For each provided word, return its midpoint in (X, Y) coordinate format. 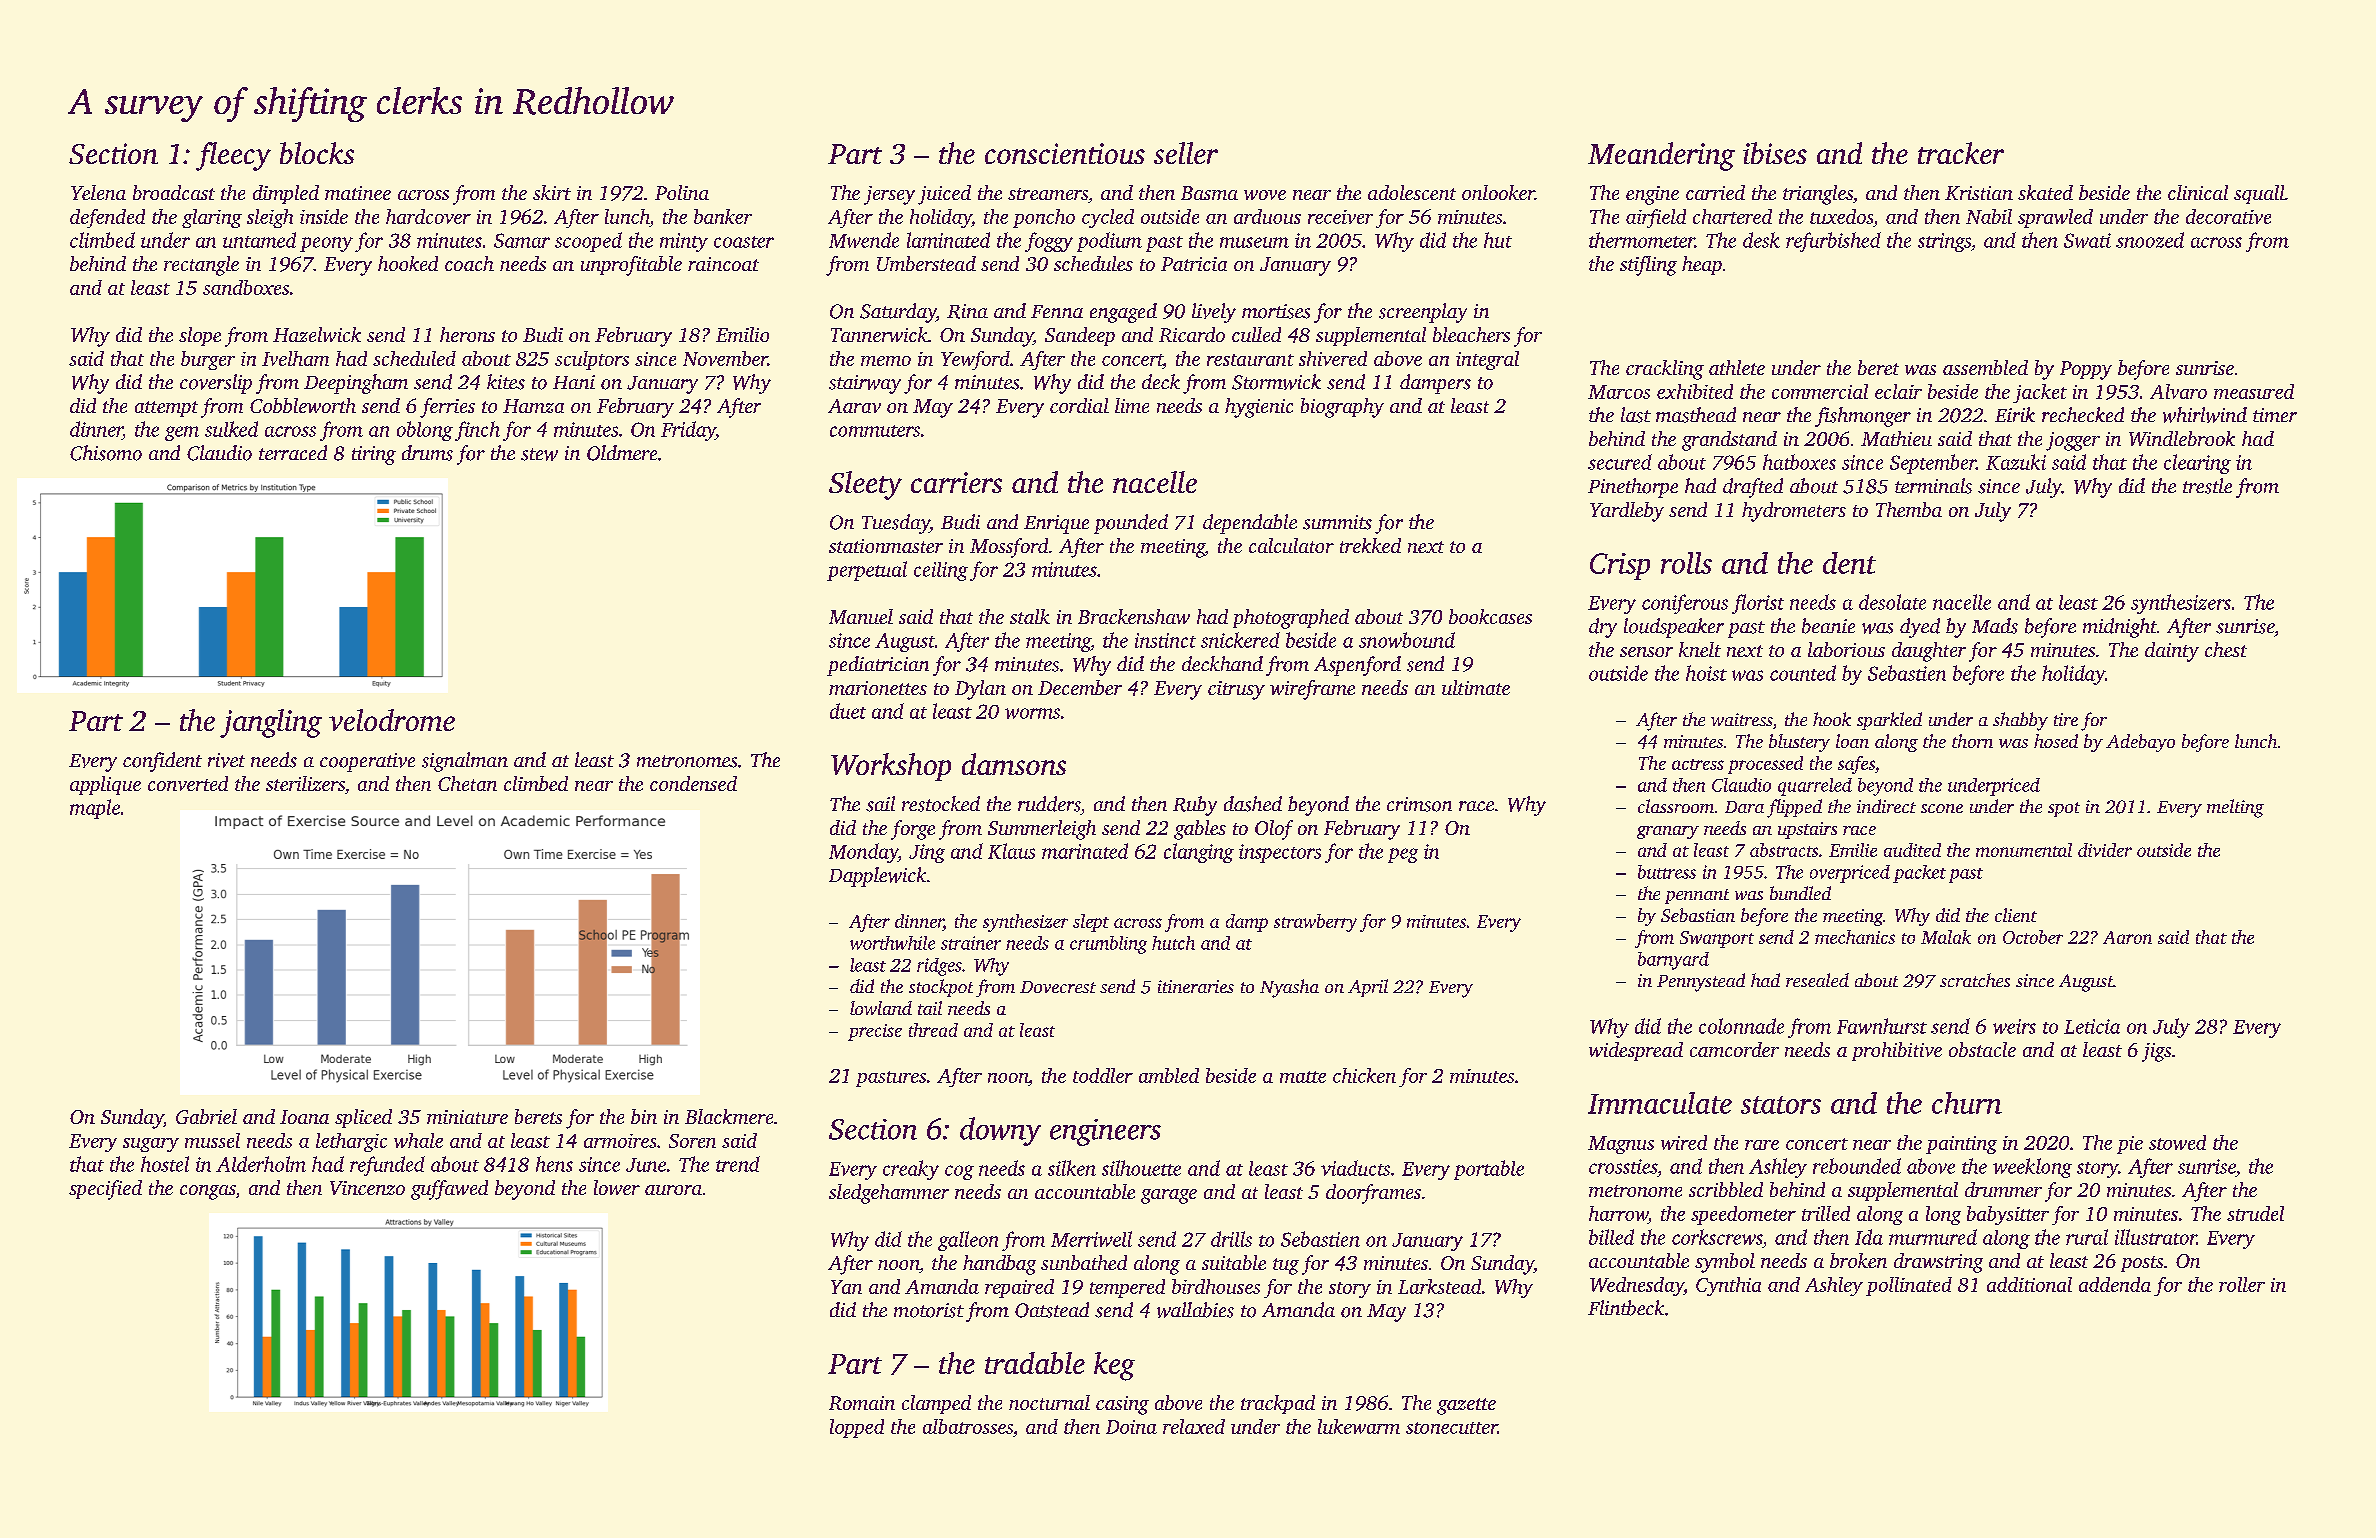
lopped (857, 1428)
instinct (1165, 640)
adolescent (1412, 192)
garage (1169, 1196)
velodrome (392, 720)
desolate (1892, 602)
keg (1114, 1366)
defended (107, 218)
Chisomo (106, 453)
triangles (1818, 195)
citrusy (1236, 690)
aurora (673, 1190)
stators (1781, 1105)
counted (1803, 673)
